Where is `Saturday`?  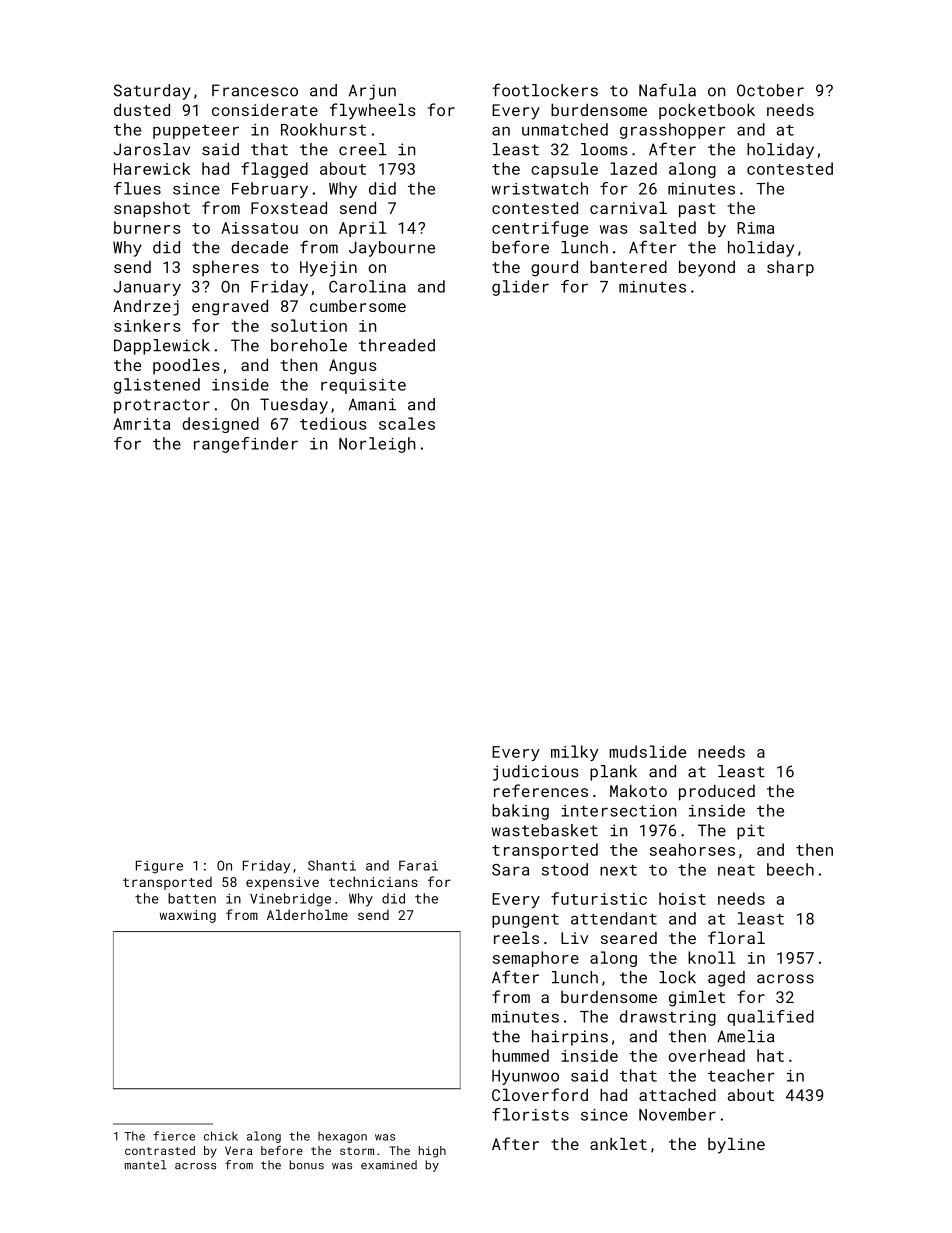
Saturday is located at coordinates (152, 92).
